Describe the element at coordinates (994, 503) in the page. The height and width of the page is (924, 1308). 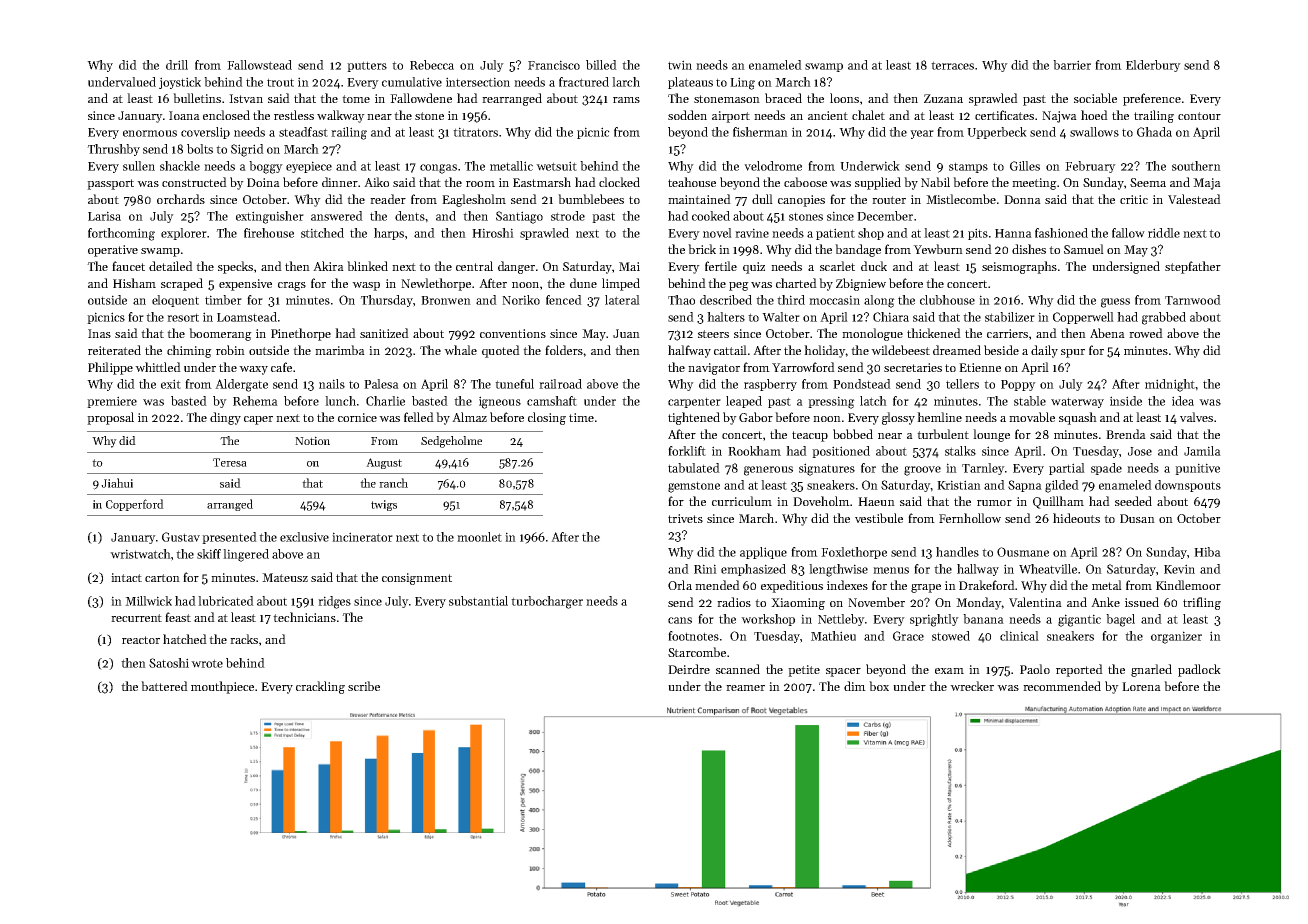
I see `rumor` at that location.
